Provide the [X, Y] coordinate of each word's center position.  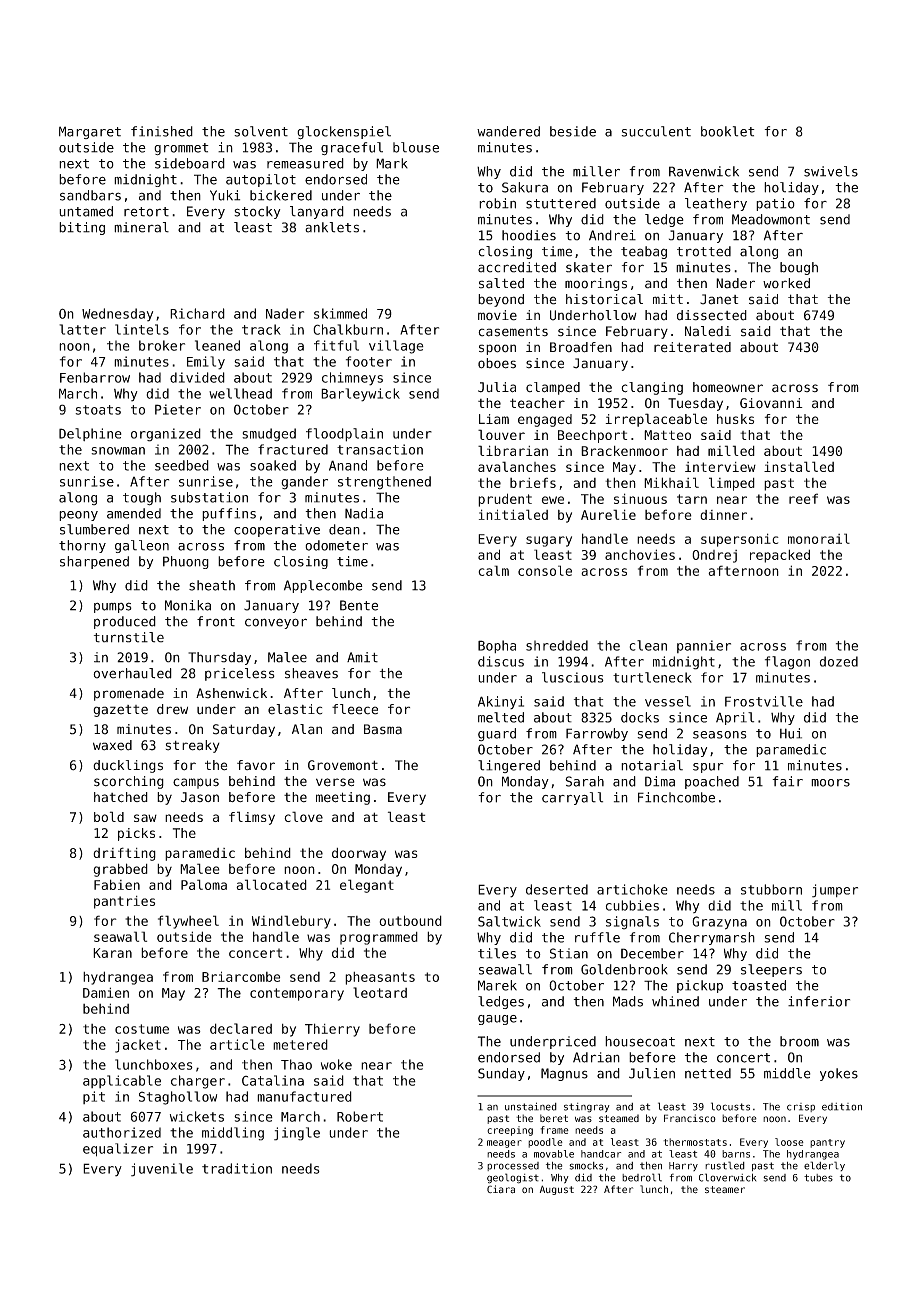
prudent [505, 500]
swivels [831, 171]
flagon [787, 663]
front [216, 621]
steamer [725, 1189]
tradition [237, 1168]
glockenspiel [344, 133]
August [557, 1190]
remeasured [305, 163]
